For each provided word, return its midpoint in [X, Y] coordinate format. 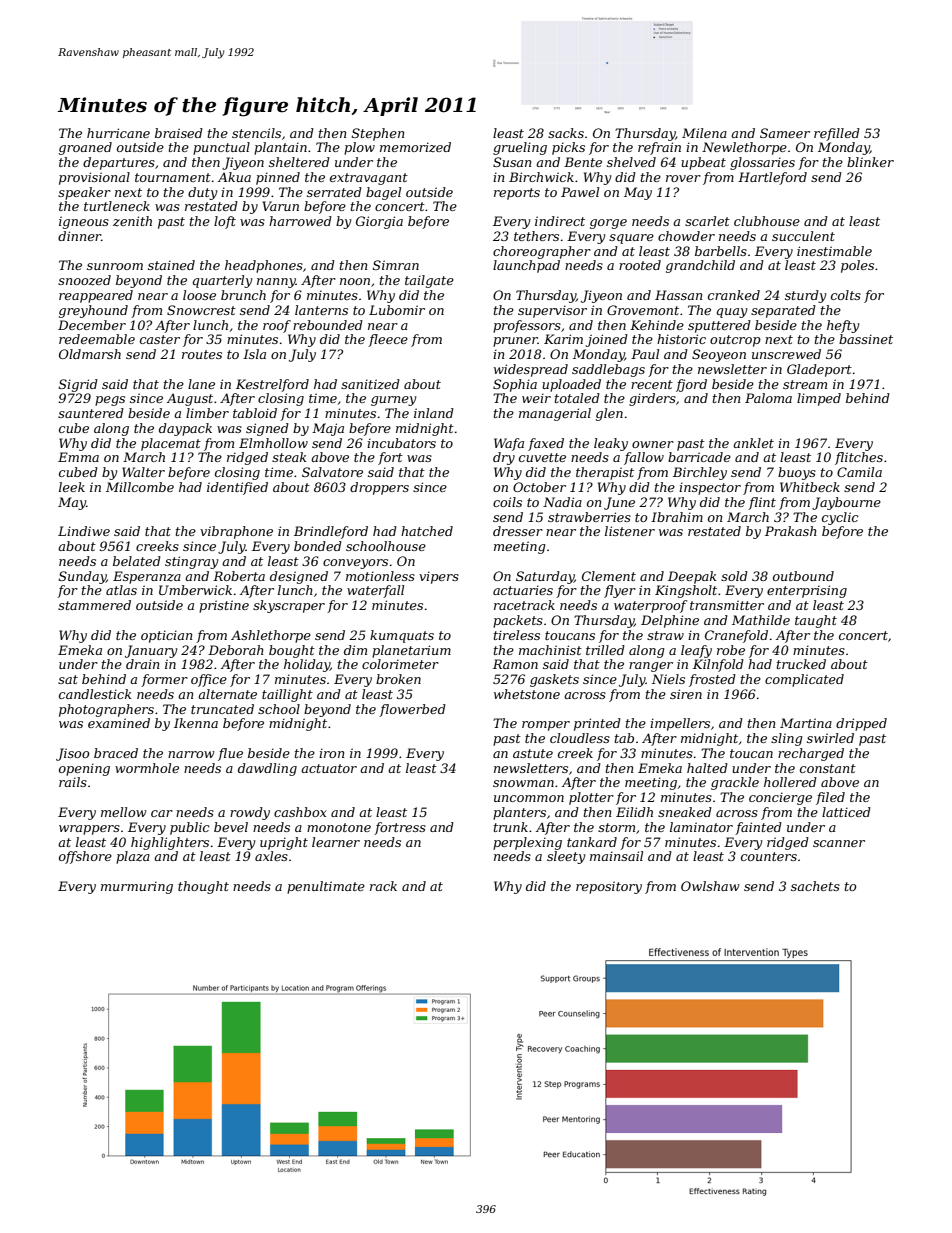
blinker [870, 162]
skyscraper [289, 606]
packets [518, 621]
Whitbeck [810, 487]
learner [336, 842]
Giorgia [379, 222]
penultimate [326, 887]
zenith [132, 221]
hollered [790, 782]
